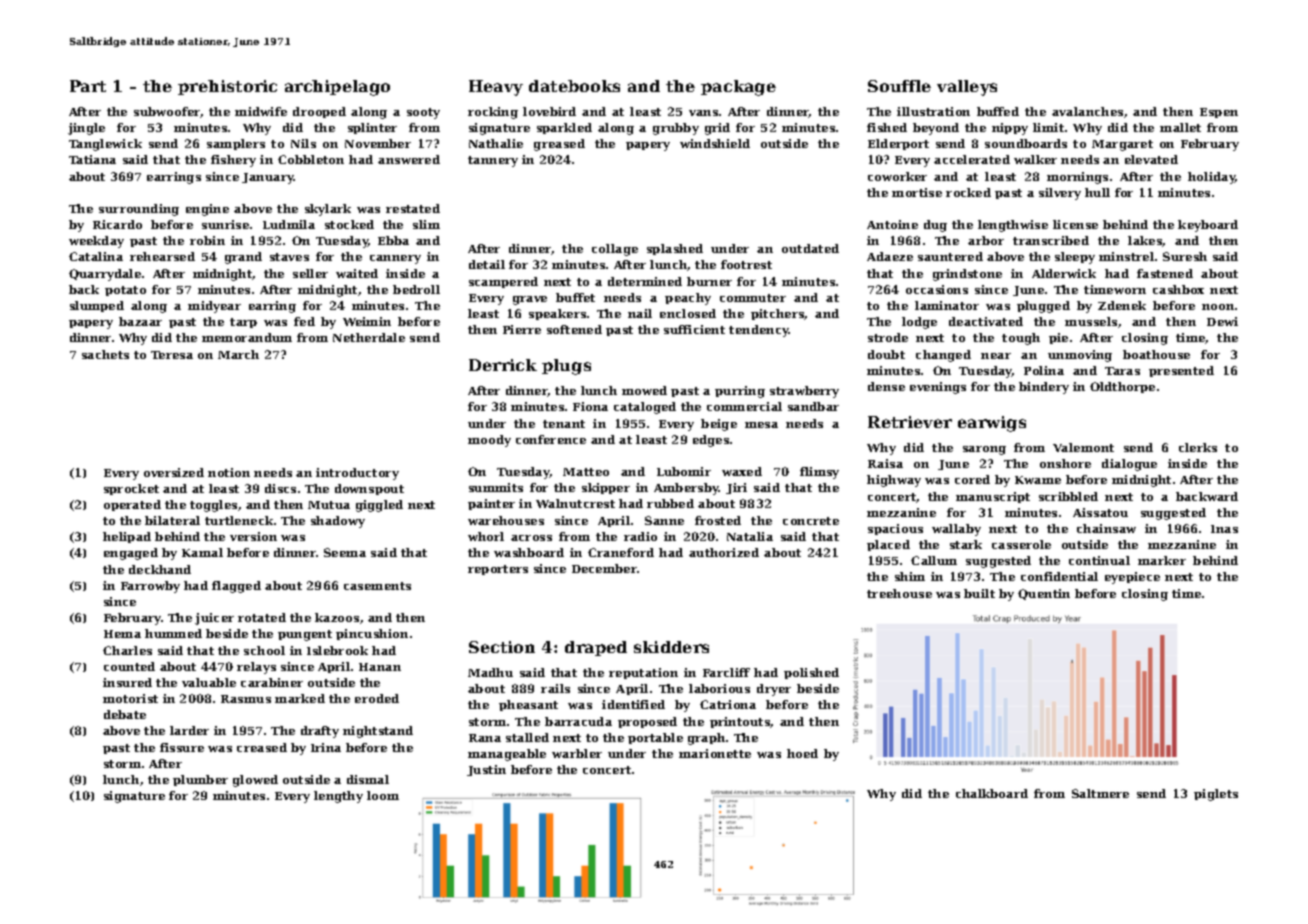 The height and width of the screenshot is (924, 1308). Describe the element at coordinates (574, 86) in the screenshot. I see `datebooks` at that location.
